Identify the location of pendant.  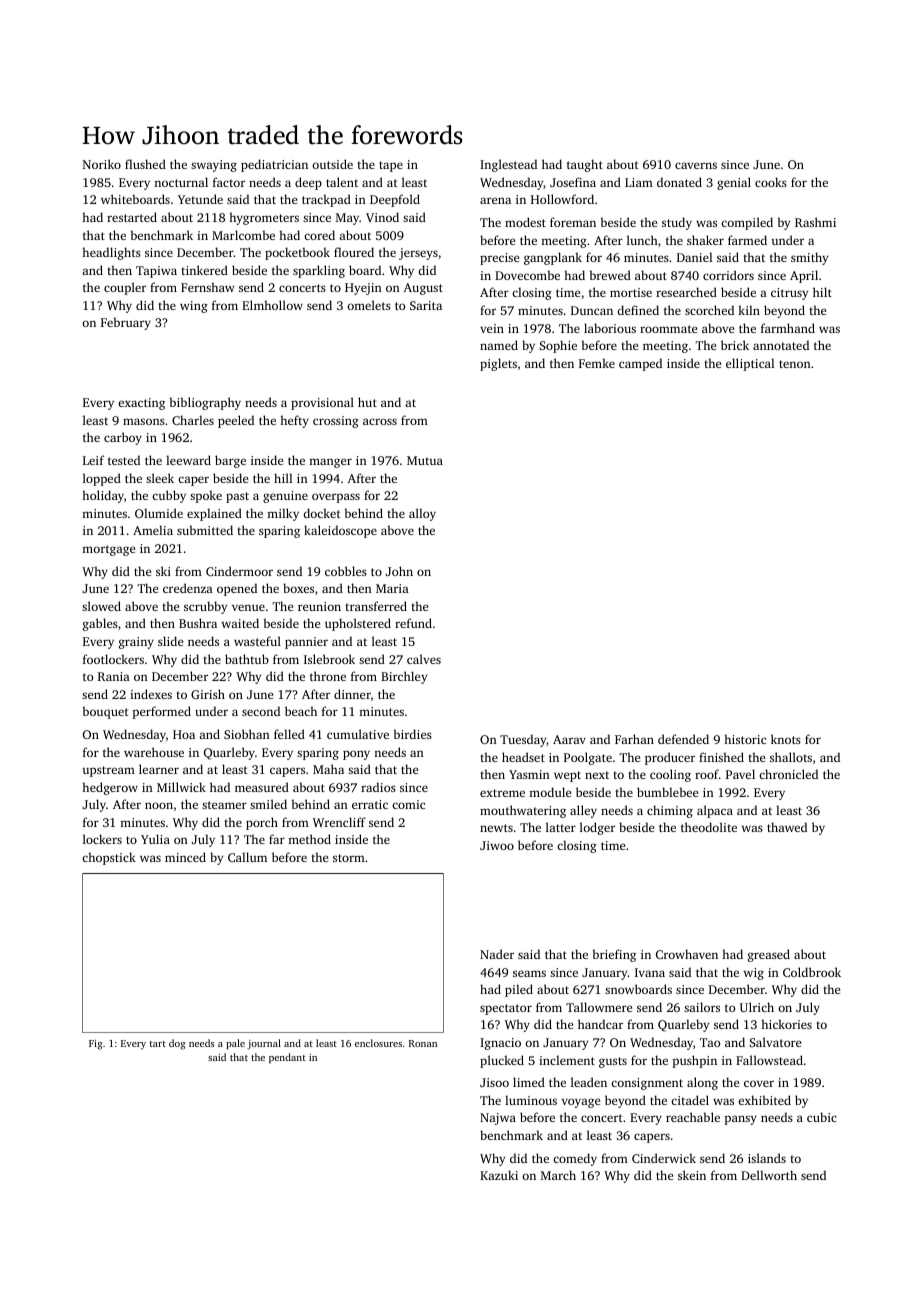
(287, 1058).
